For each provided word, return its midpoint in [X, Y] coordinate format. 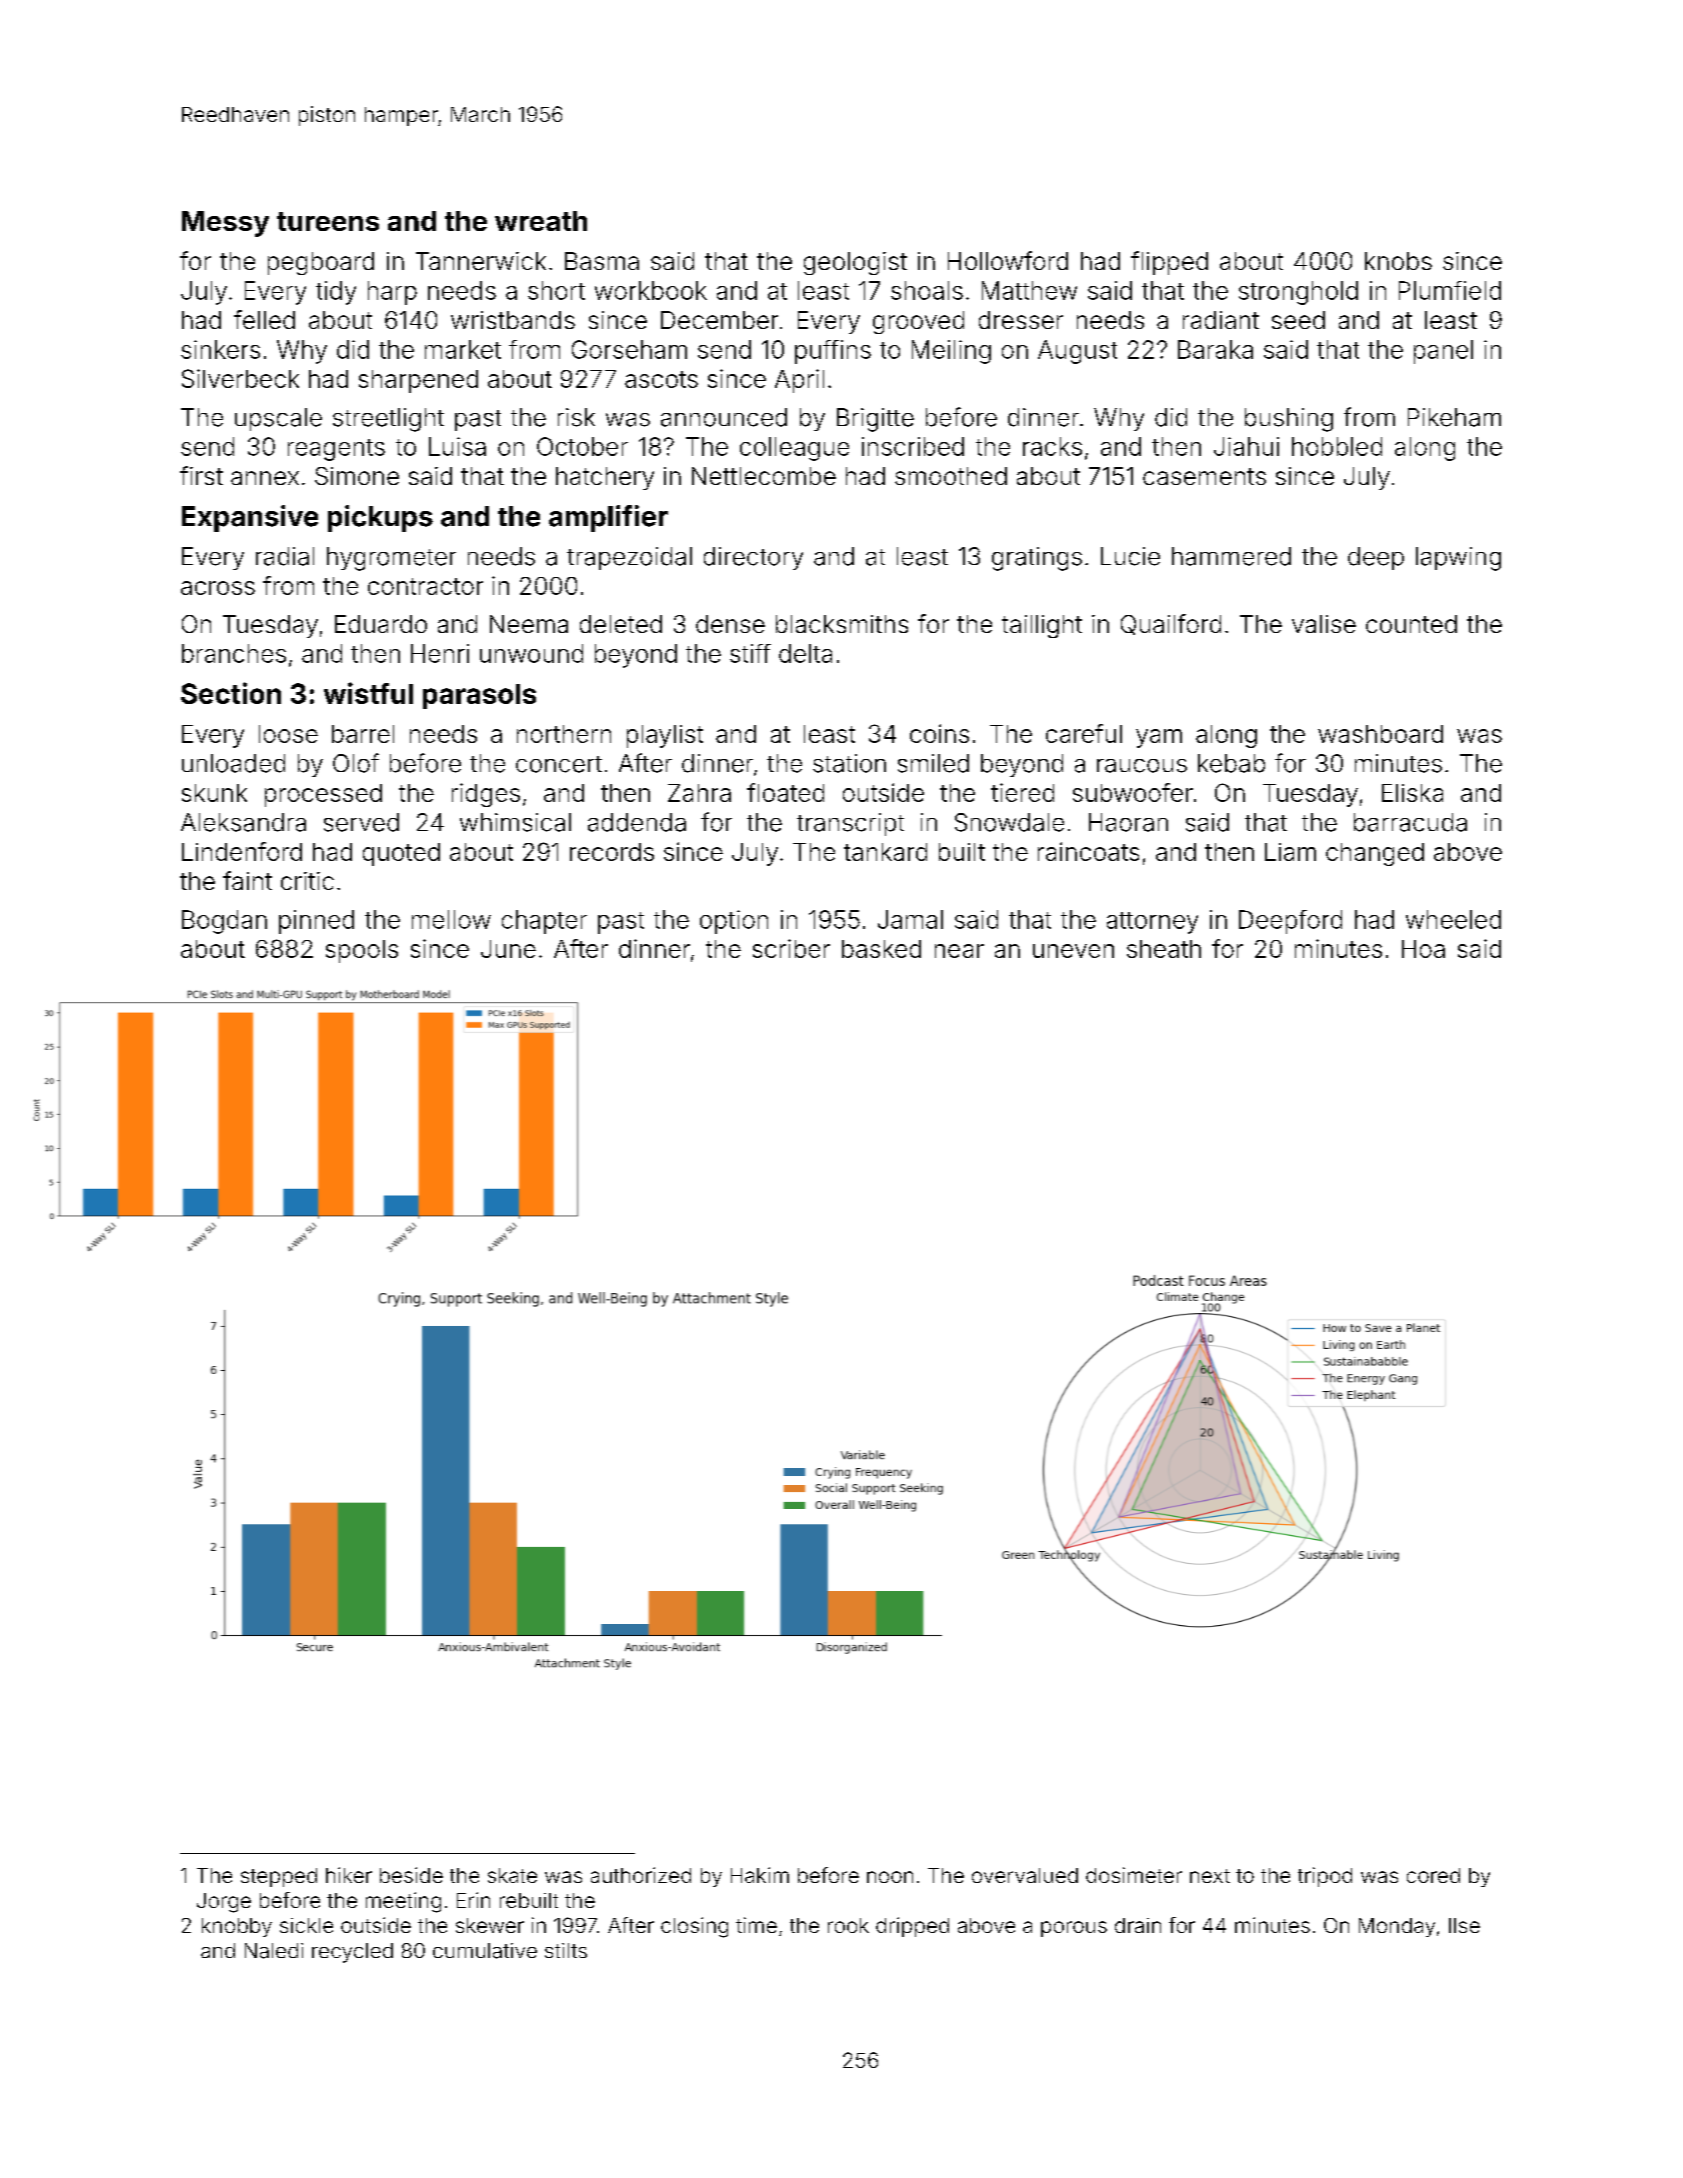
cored [1433, 1875]
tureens [328, 221]
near [959, 951]
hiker [349, 1875]
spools [362, 951]
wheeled [1453, 919]
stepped [279, 1877]
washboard [1380, 734]
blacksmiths [842, 624]
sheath [1164, 949]
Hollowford [1008, 260]
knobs [1398, 261]
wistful [368, 693]
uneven [1073, 951]
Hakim [760, 1875]
